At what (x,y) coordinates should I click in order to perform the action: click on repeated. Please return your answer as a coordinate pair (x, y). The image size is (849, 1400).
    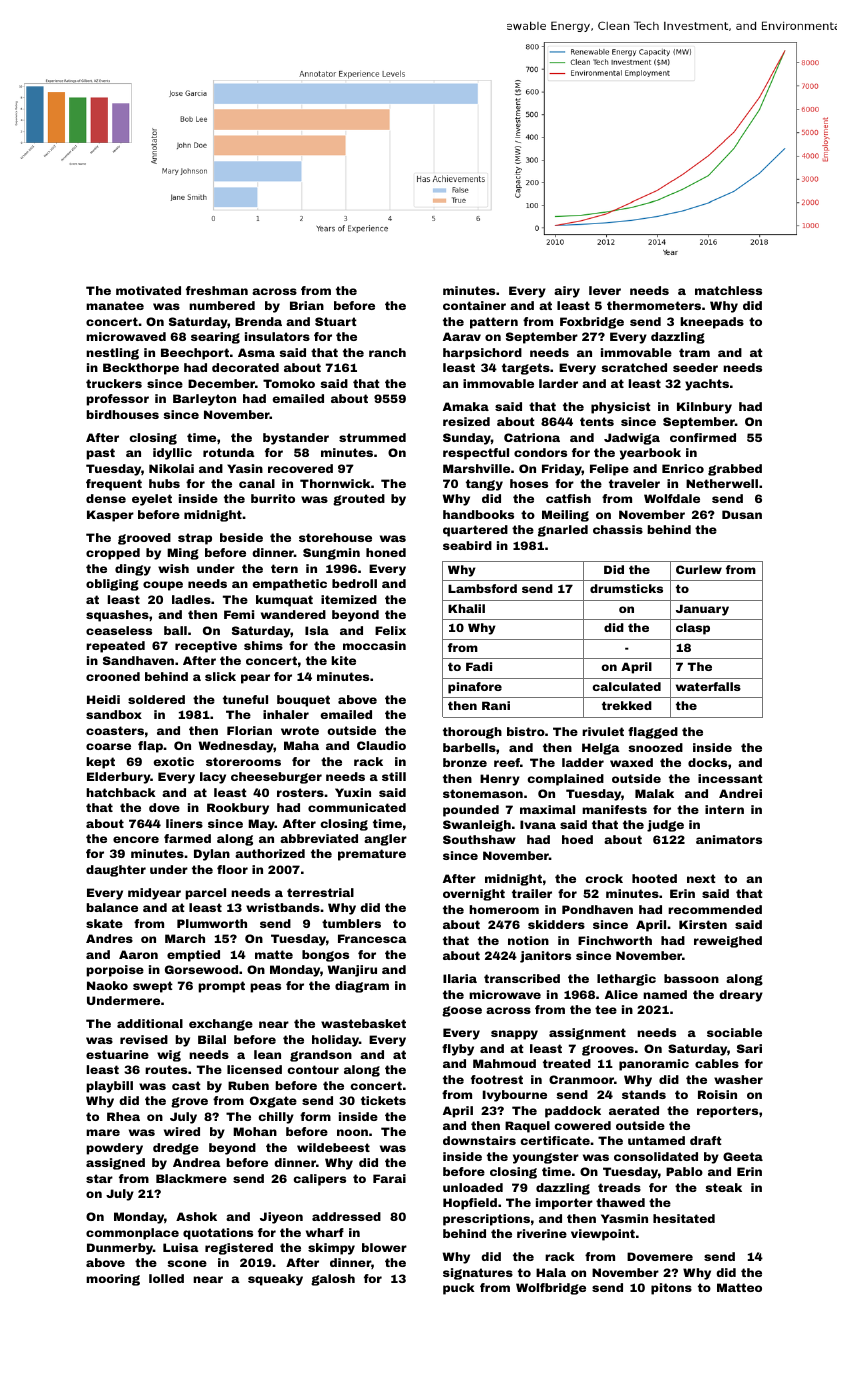
    Looking at the image, I should click on (115, 647).
